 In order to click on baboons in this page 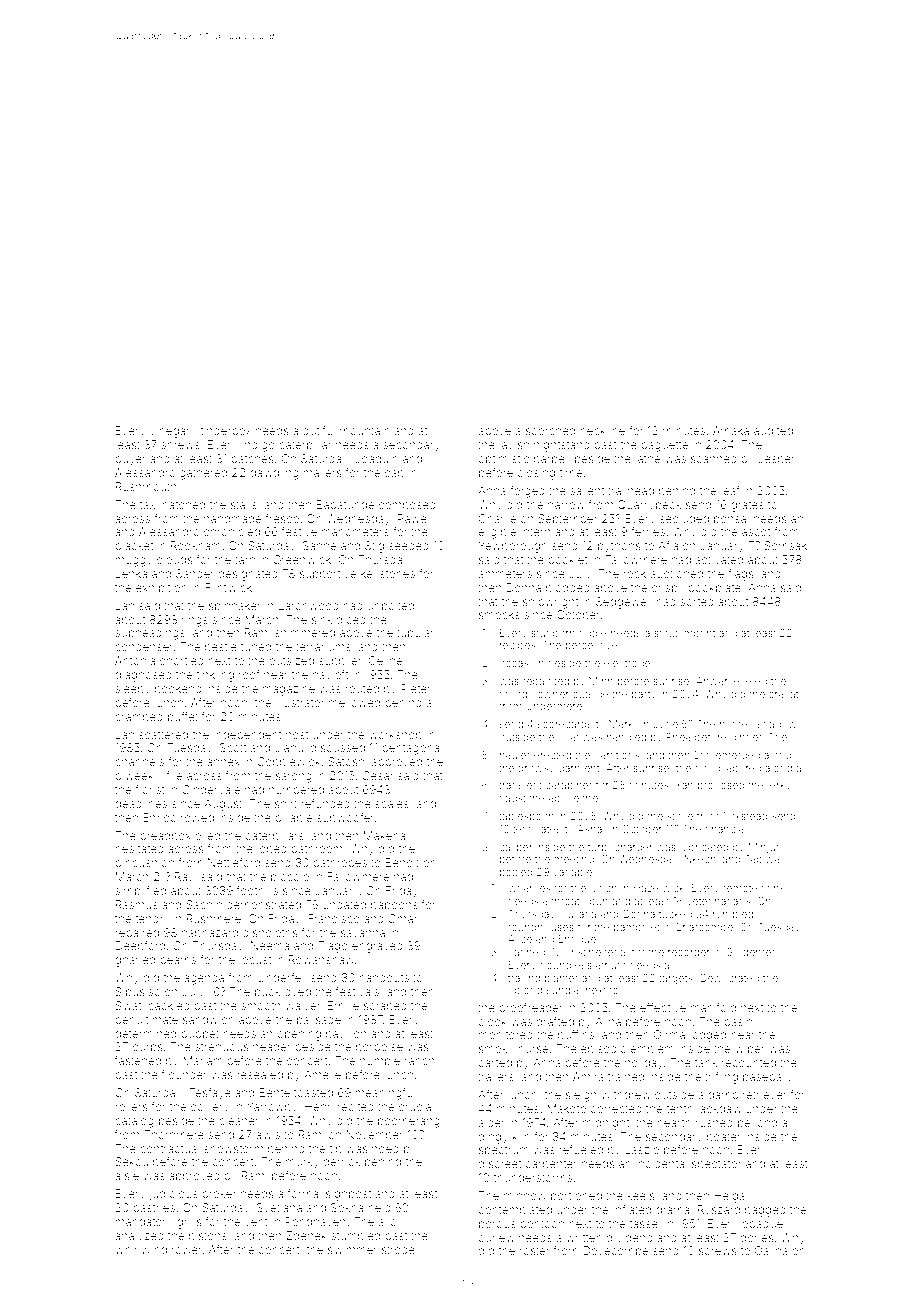, I will do `click(394, 904)`.
